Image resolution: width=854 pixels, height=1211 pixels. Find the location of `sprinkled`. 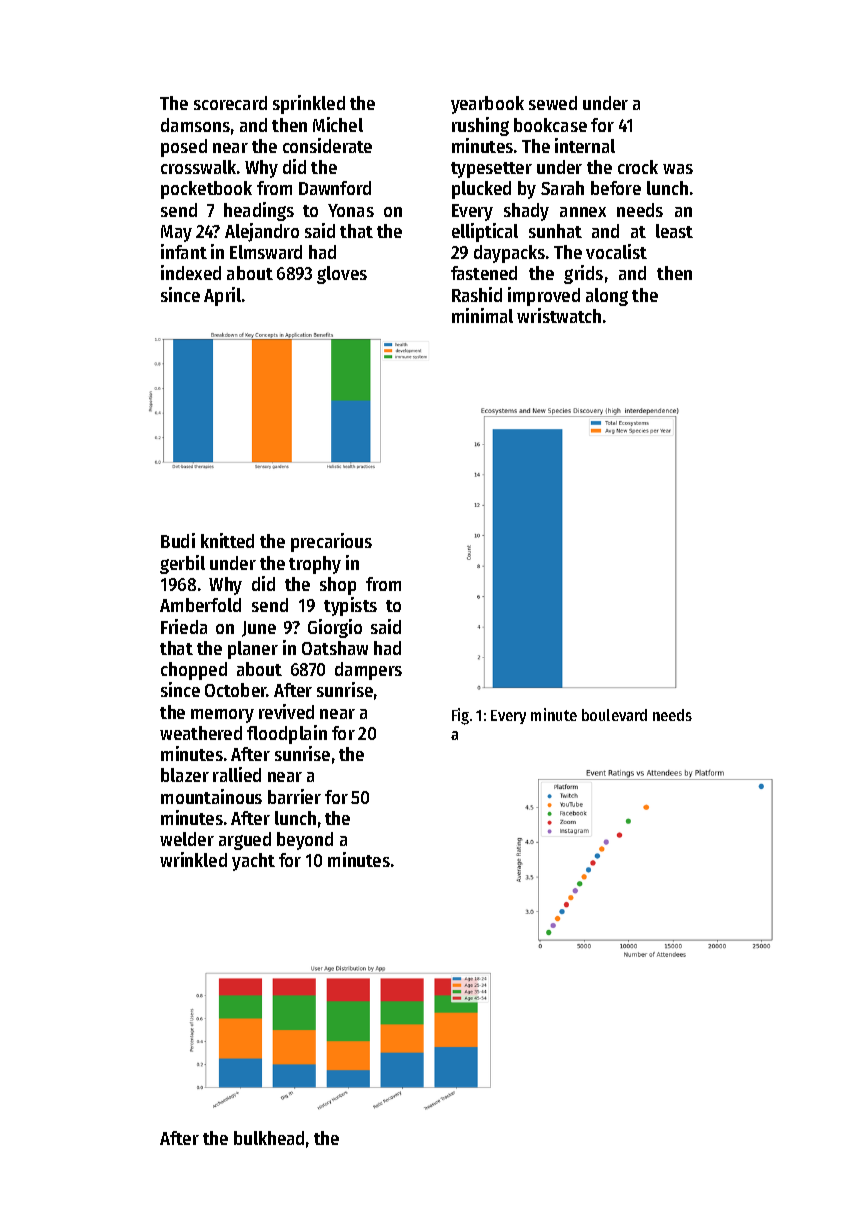

sprinkled is located at coordinates (309, 104).
